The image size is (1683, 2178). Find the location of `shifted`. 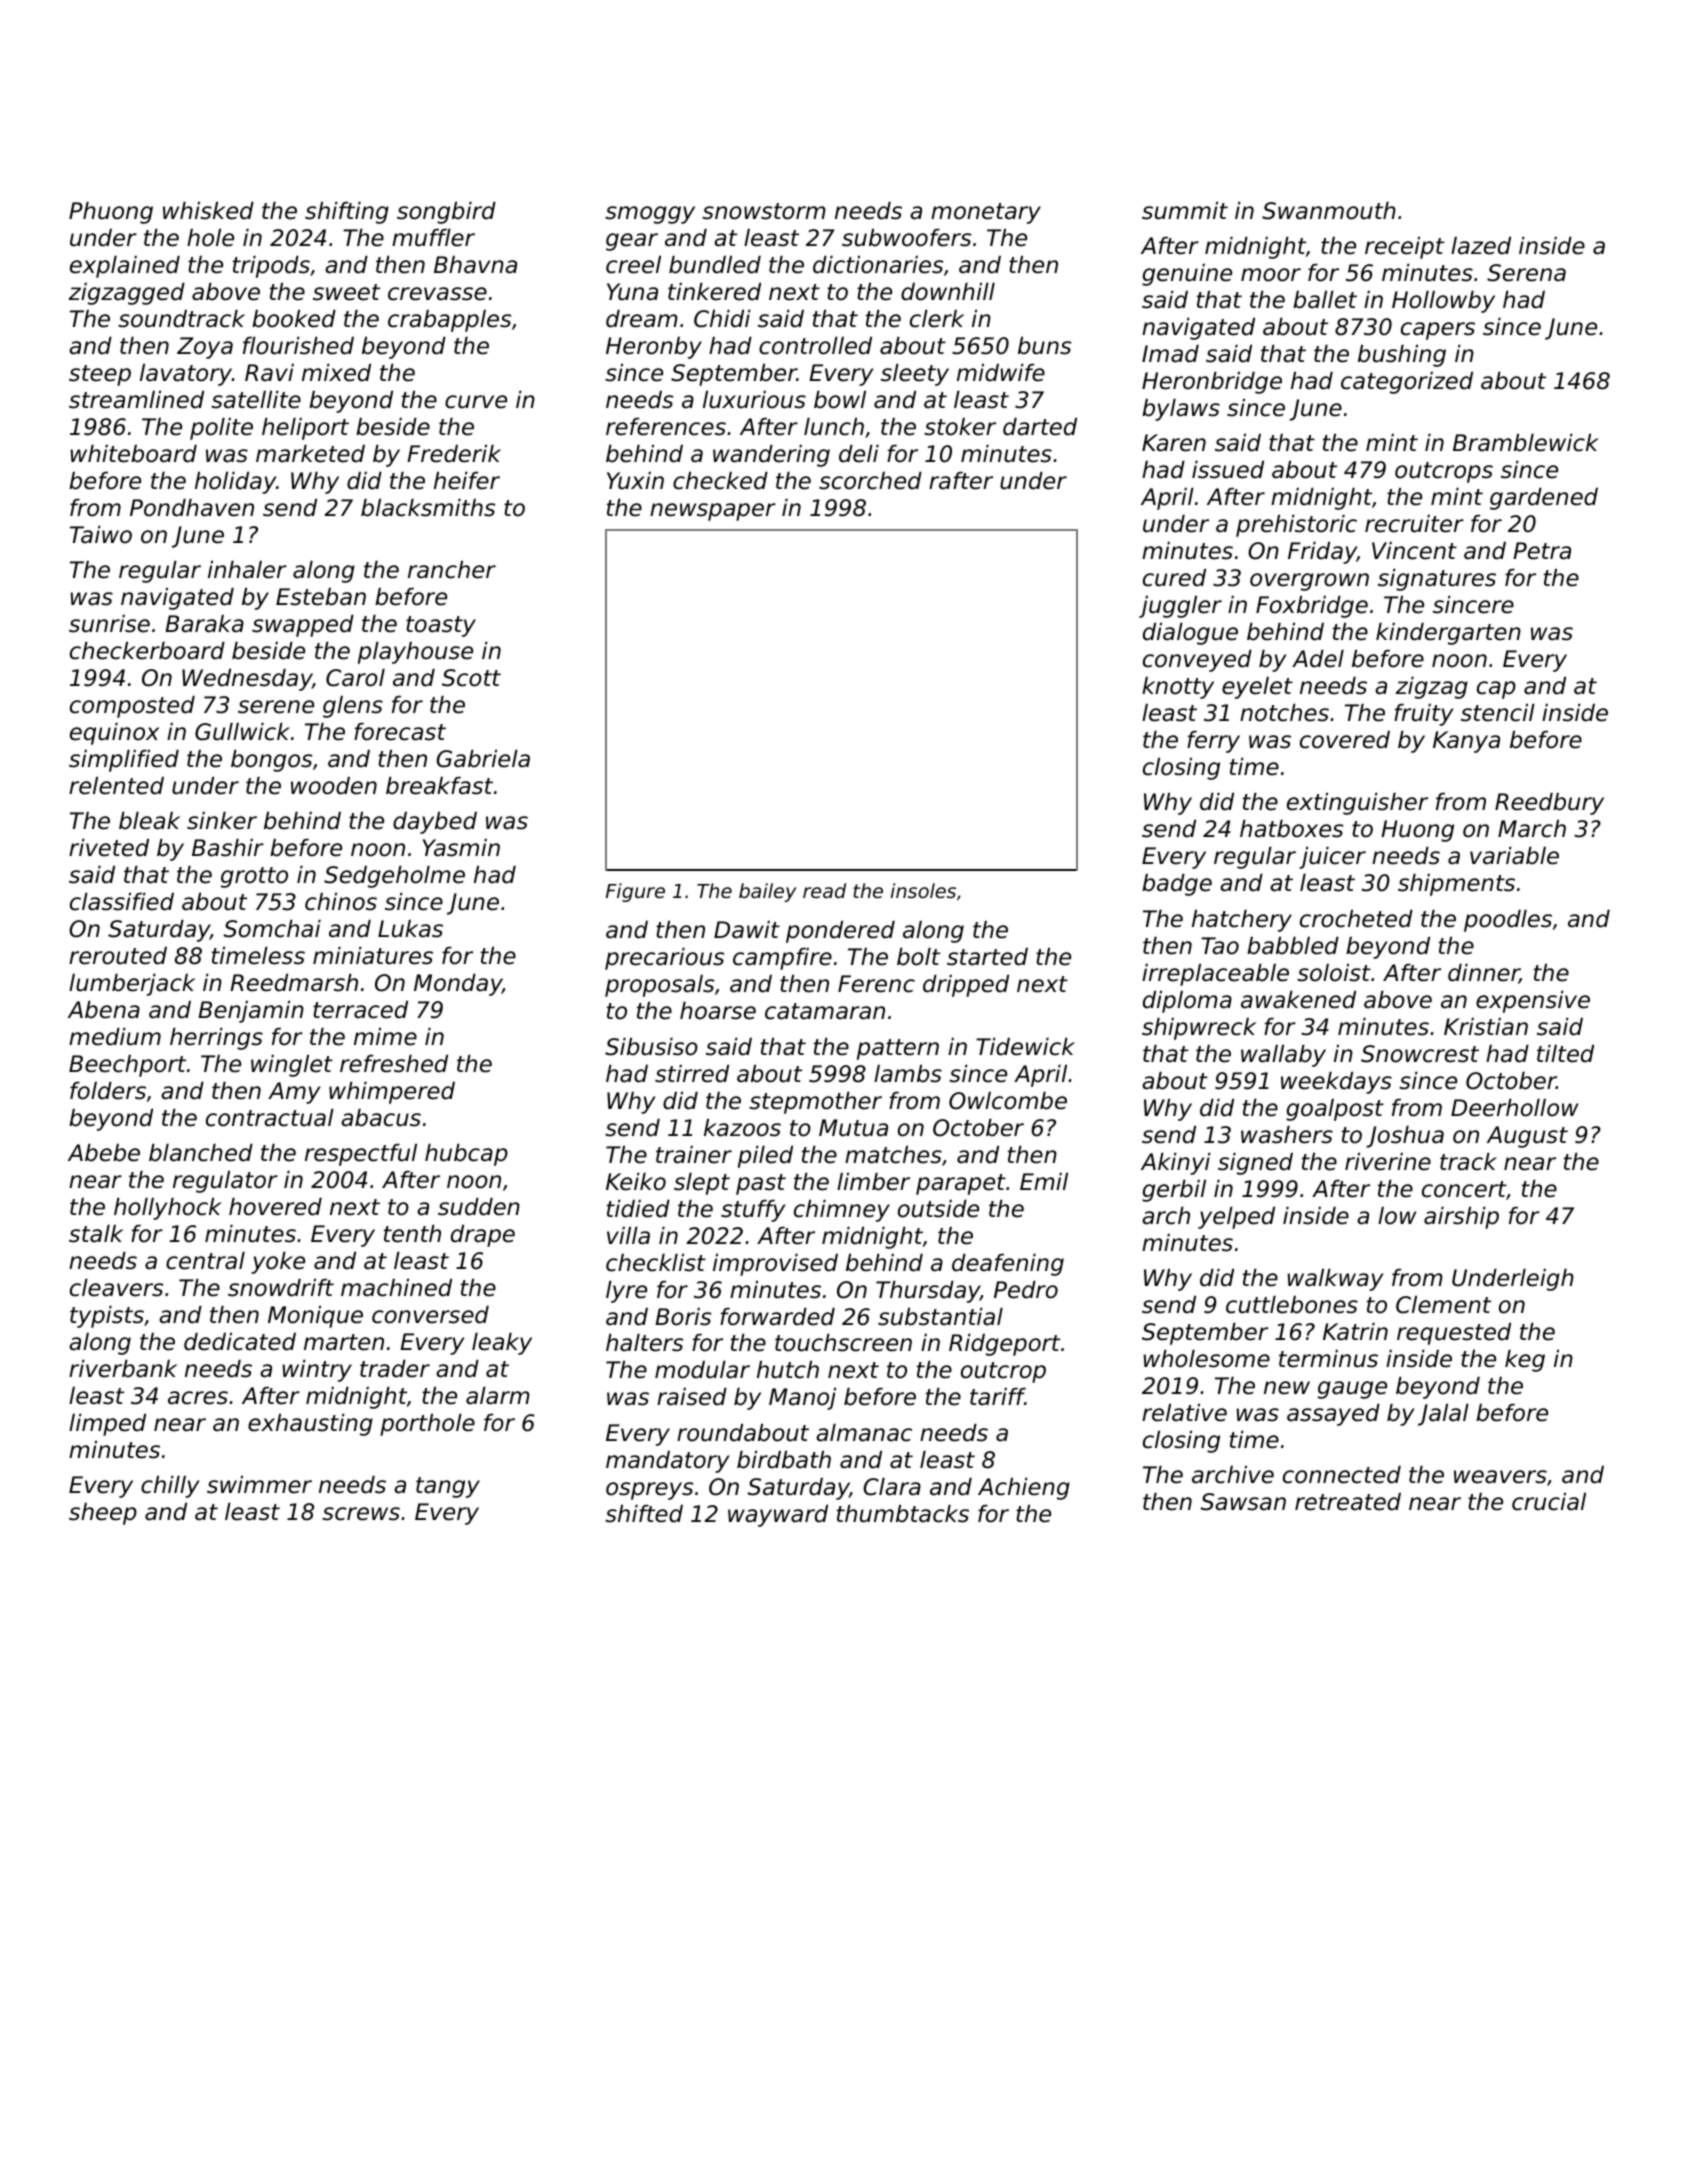

shifted is located at coordinates (644, 1514).
